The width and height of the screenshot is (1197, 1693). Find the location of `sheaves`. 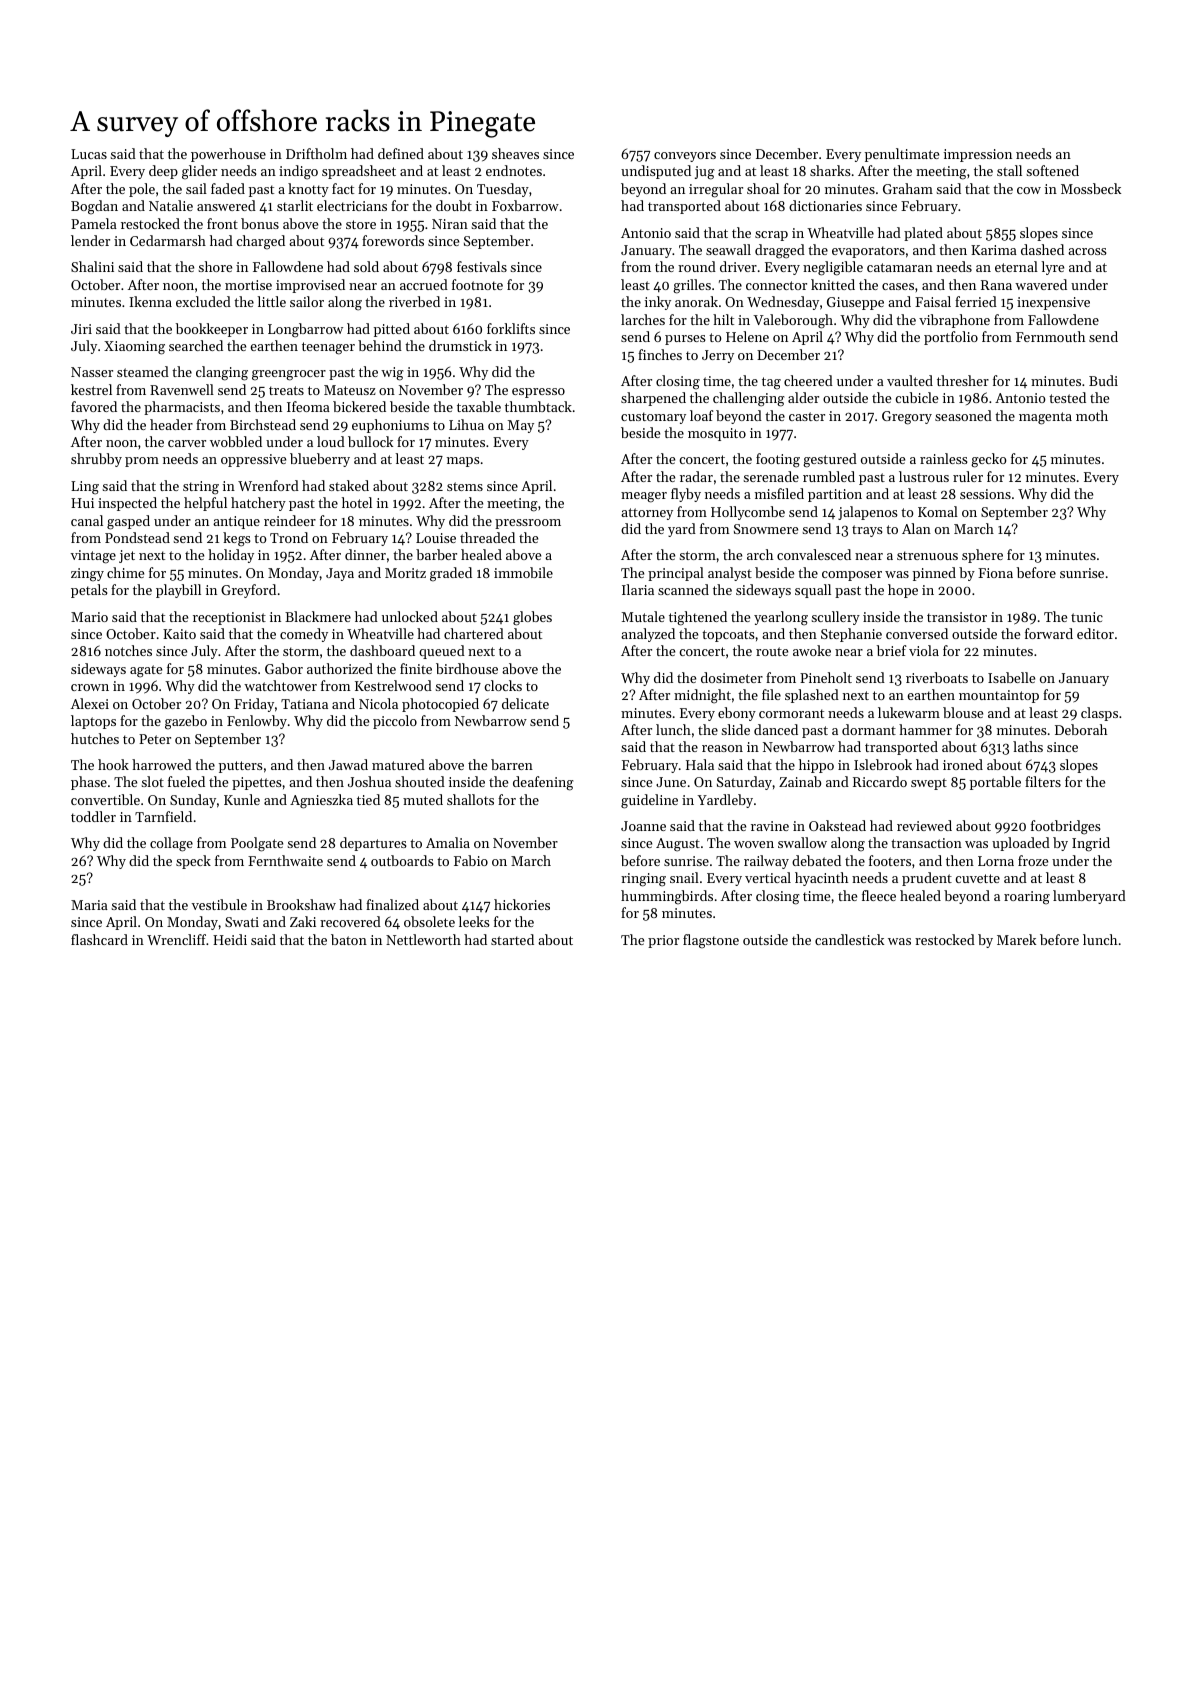

sheaves is located at coordinates (515, 153).
